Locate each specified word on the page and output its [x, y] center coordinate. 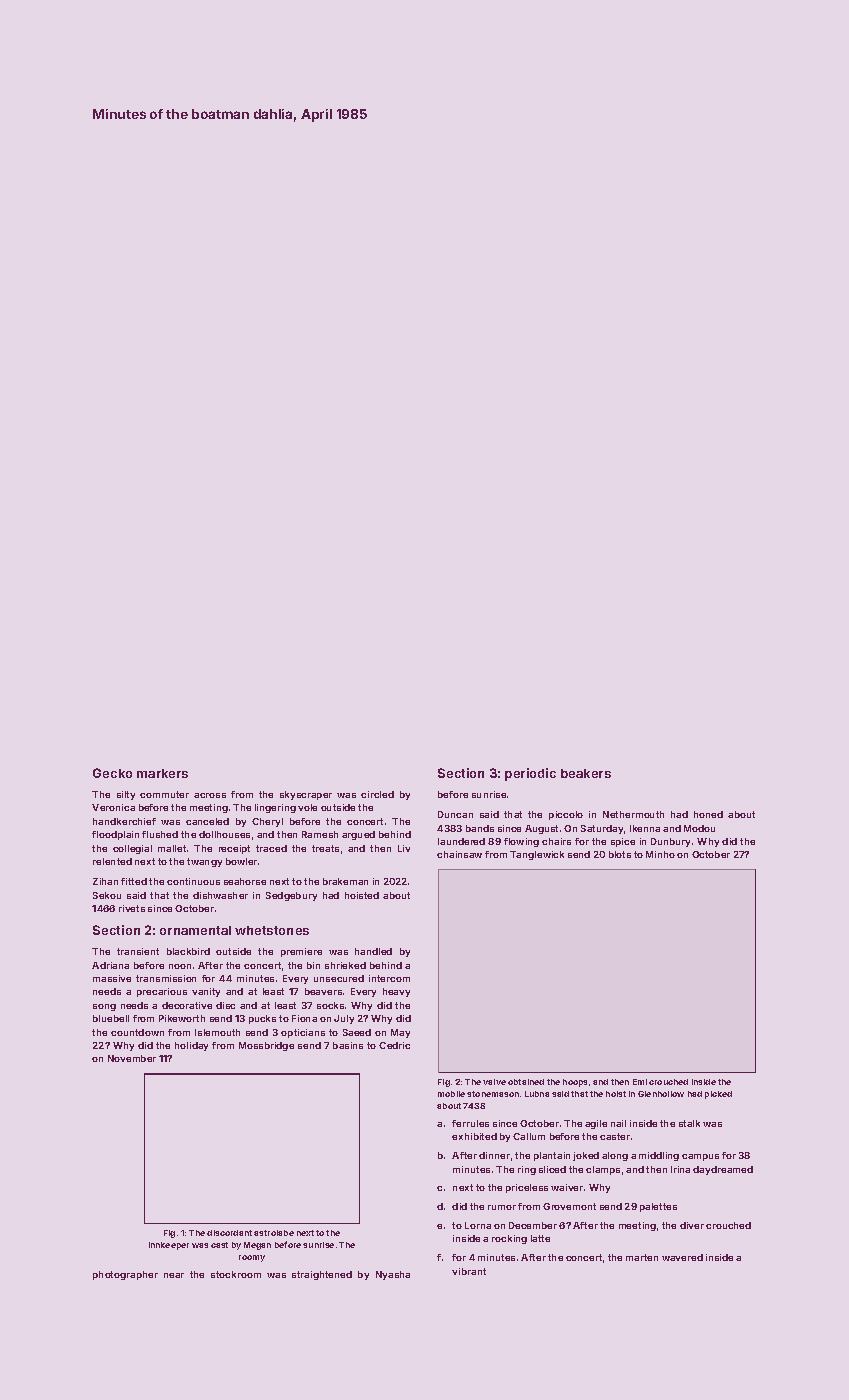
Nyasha [393, 1275]
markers [162, 773]
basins [348, 1045]
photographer [125, 1275]
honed [708, 814]
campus [700, 1157]
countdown [137, 1032]
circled [377, 794]
